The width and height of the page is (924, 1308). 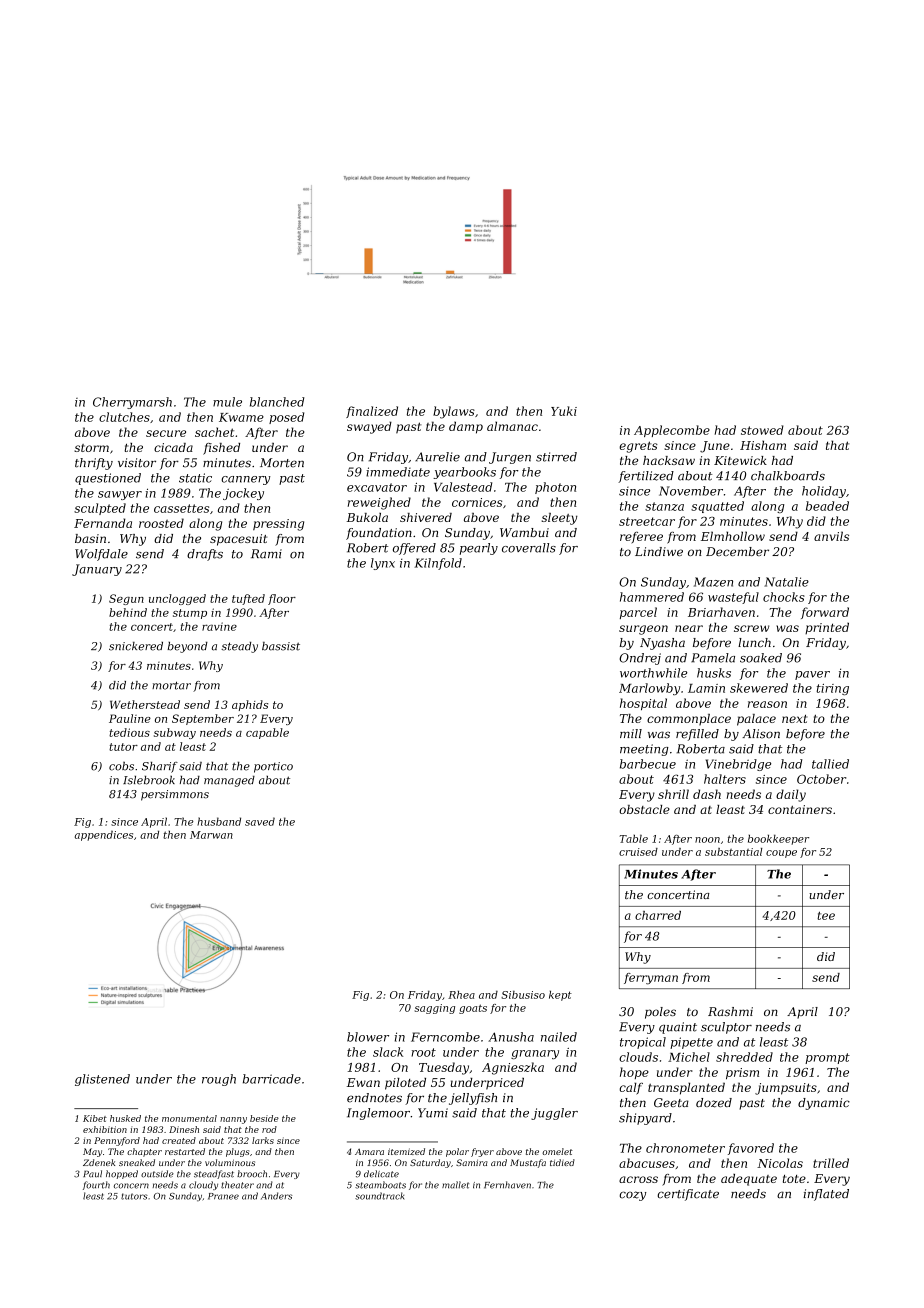 What do you see at coordinates (378, 1114) in the page?
I see `Inglemoor` at bounding box center [378, 1114].
